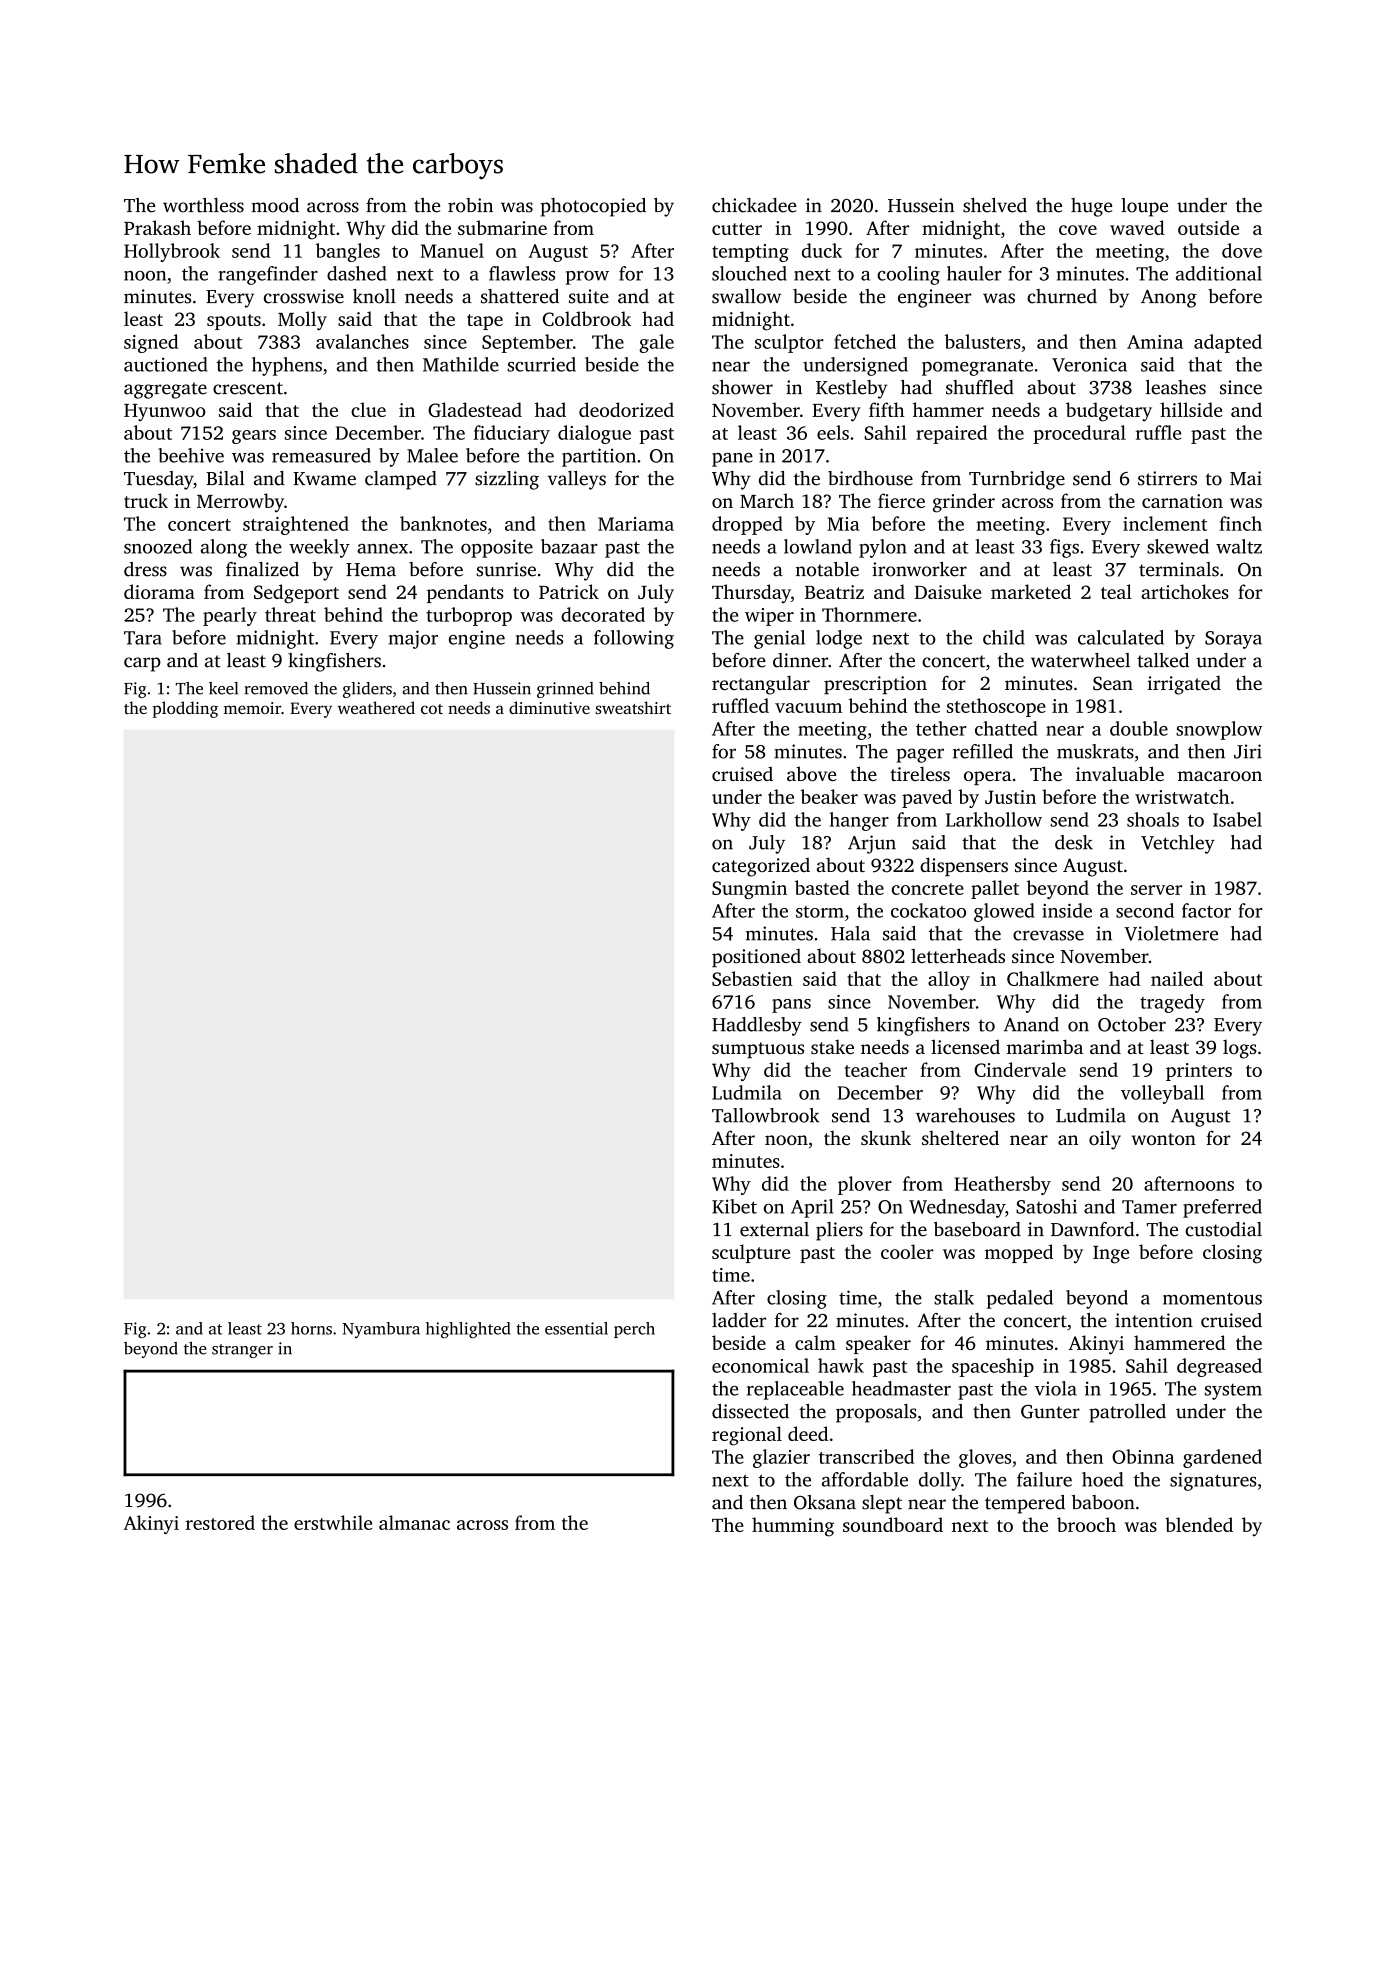 This screenshot has height=1969, width=1386. I want to click on sweatshirt, so click(633, 707).
